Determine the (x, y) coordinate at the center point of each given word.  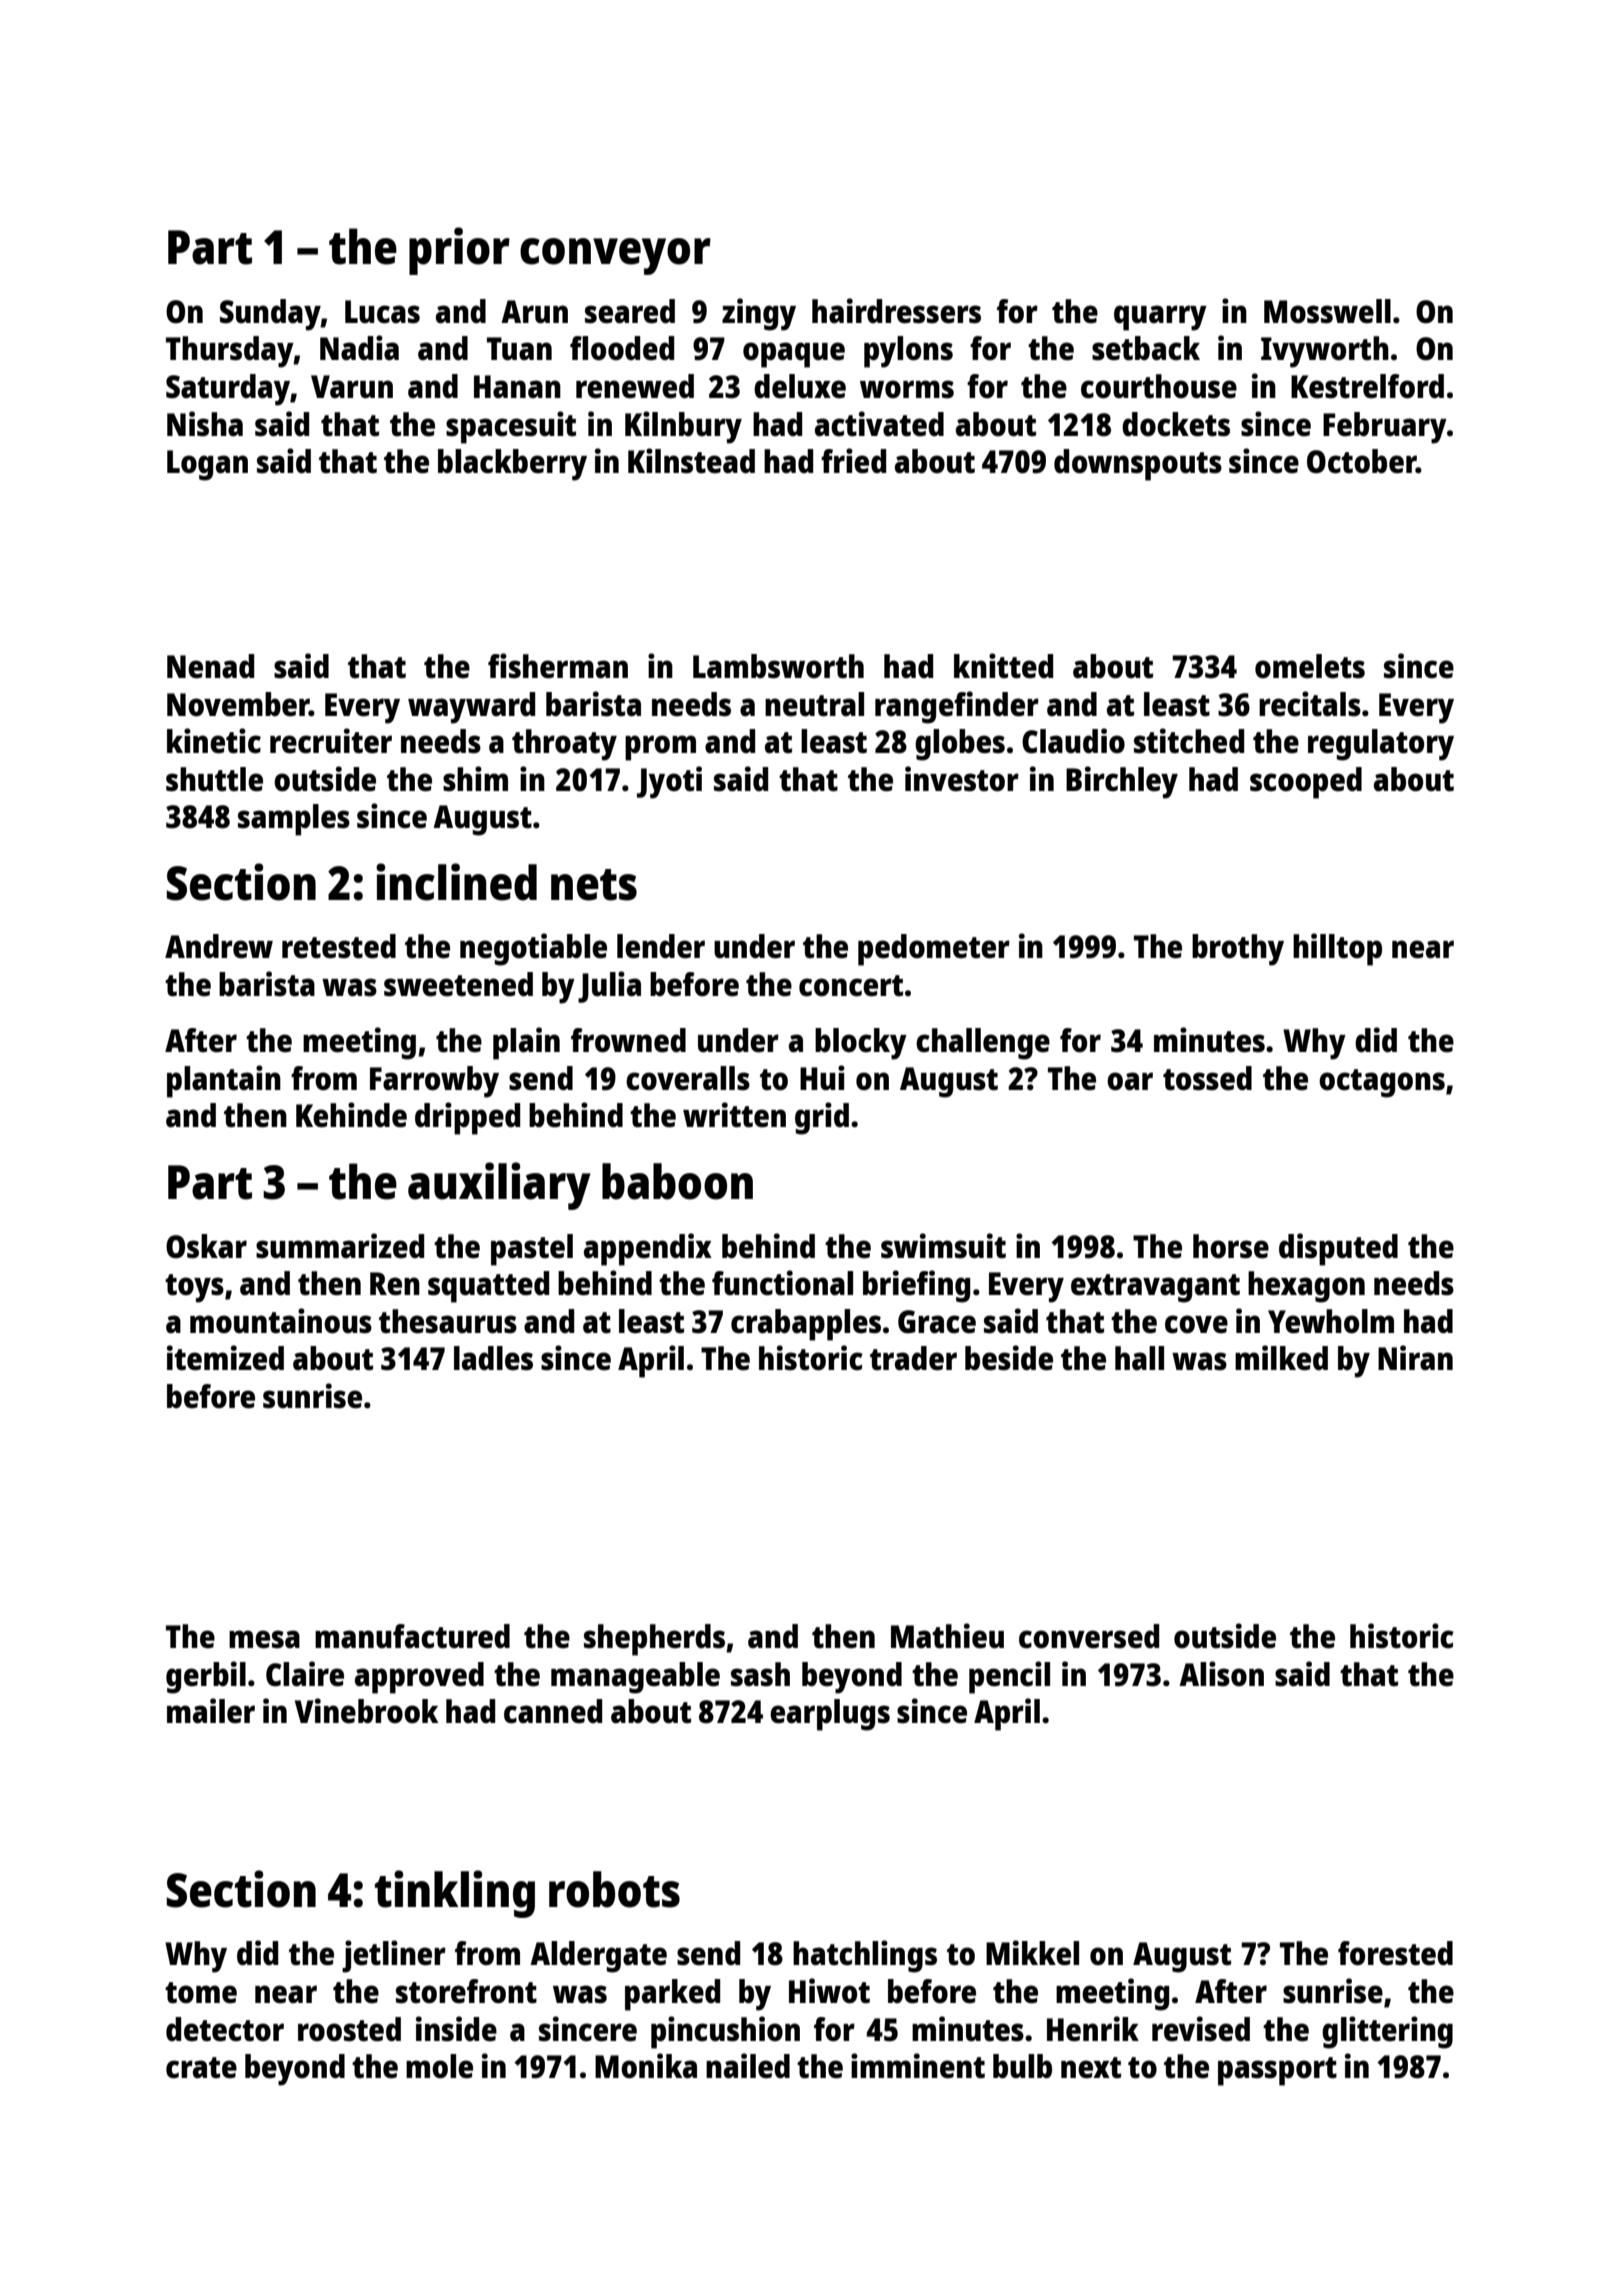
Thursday (230, 352)
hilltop (1337, 949)
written (734, 1115)
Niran (1415, 1357)
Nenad (210, 666)
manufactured (412, 1636)
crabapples (806, 1325)
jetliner (394, 1956)
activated (879, 424)
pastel (532, 1250)
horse (1231, 1246)
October (1361, 461)
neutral (814, 704)
